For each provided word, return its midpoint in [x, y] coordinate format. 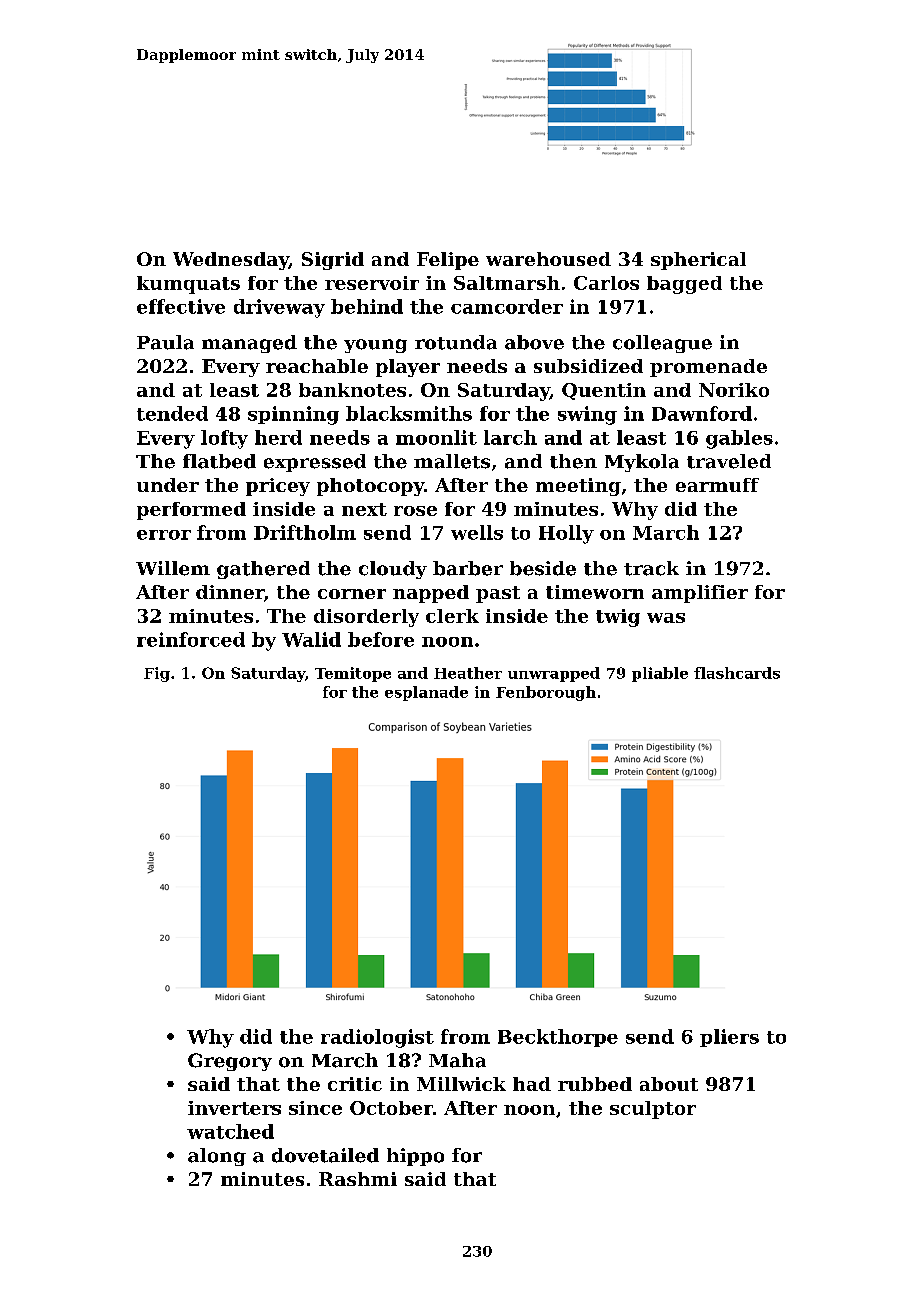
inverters [234, 1108]
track [651, 568]
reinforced [191, 639]
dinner [230, 592]
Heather [468, 673]
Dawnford [702, 413]
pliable [660, 674]
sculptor [653, 1110]
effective [181, 306]
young [375, 346]
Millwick [461, 1084]
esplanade [426, 693]
